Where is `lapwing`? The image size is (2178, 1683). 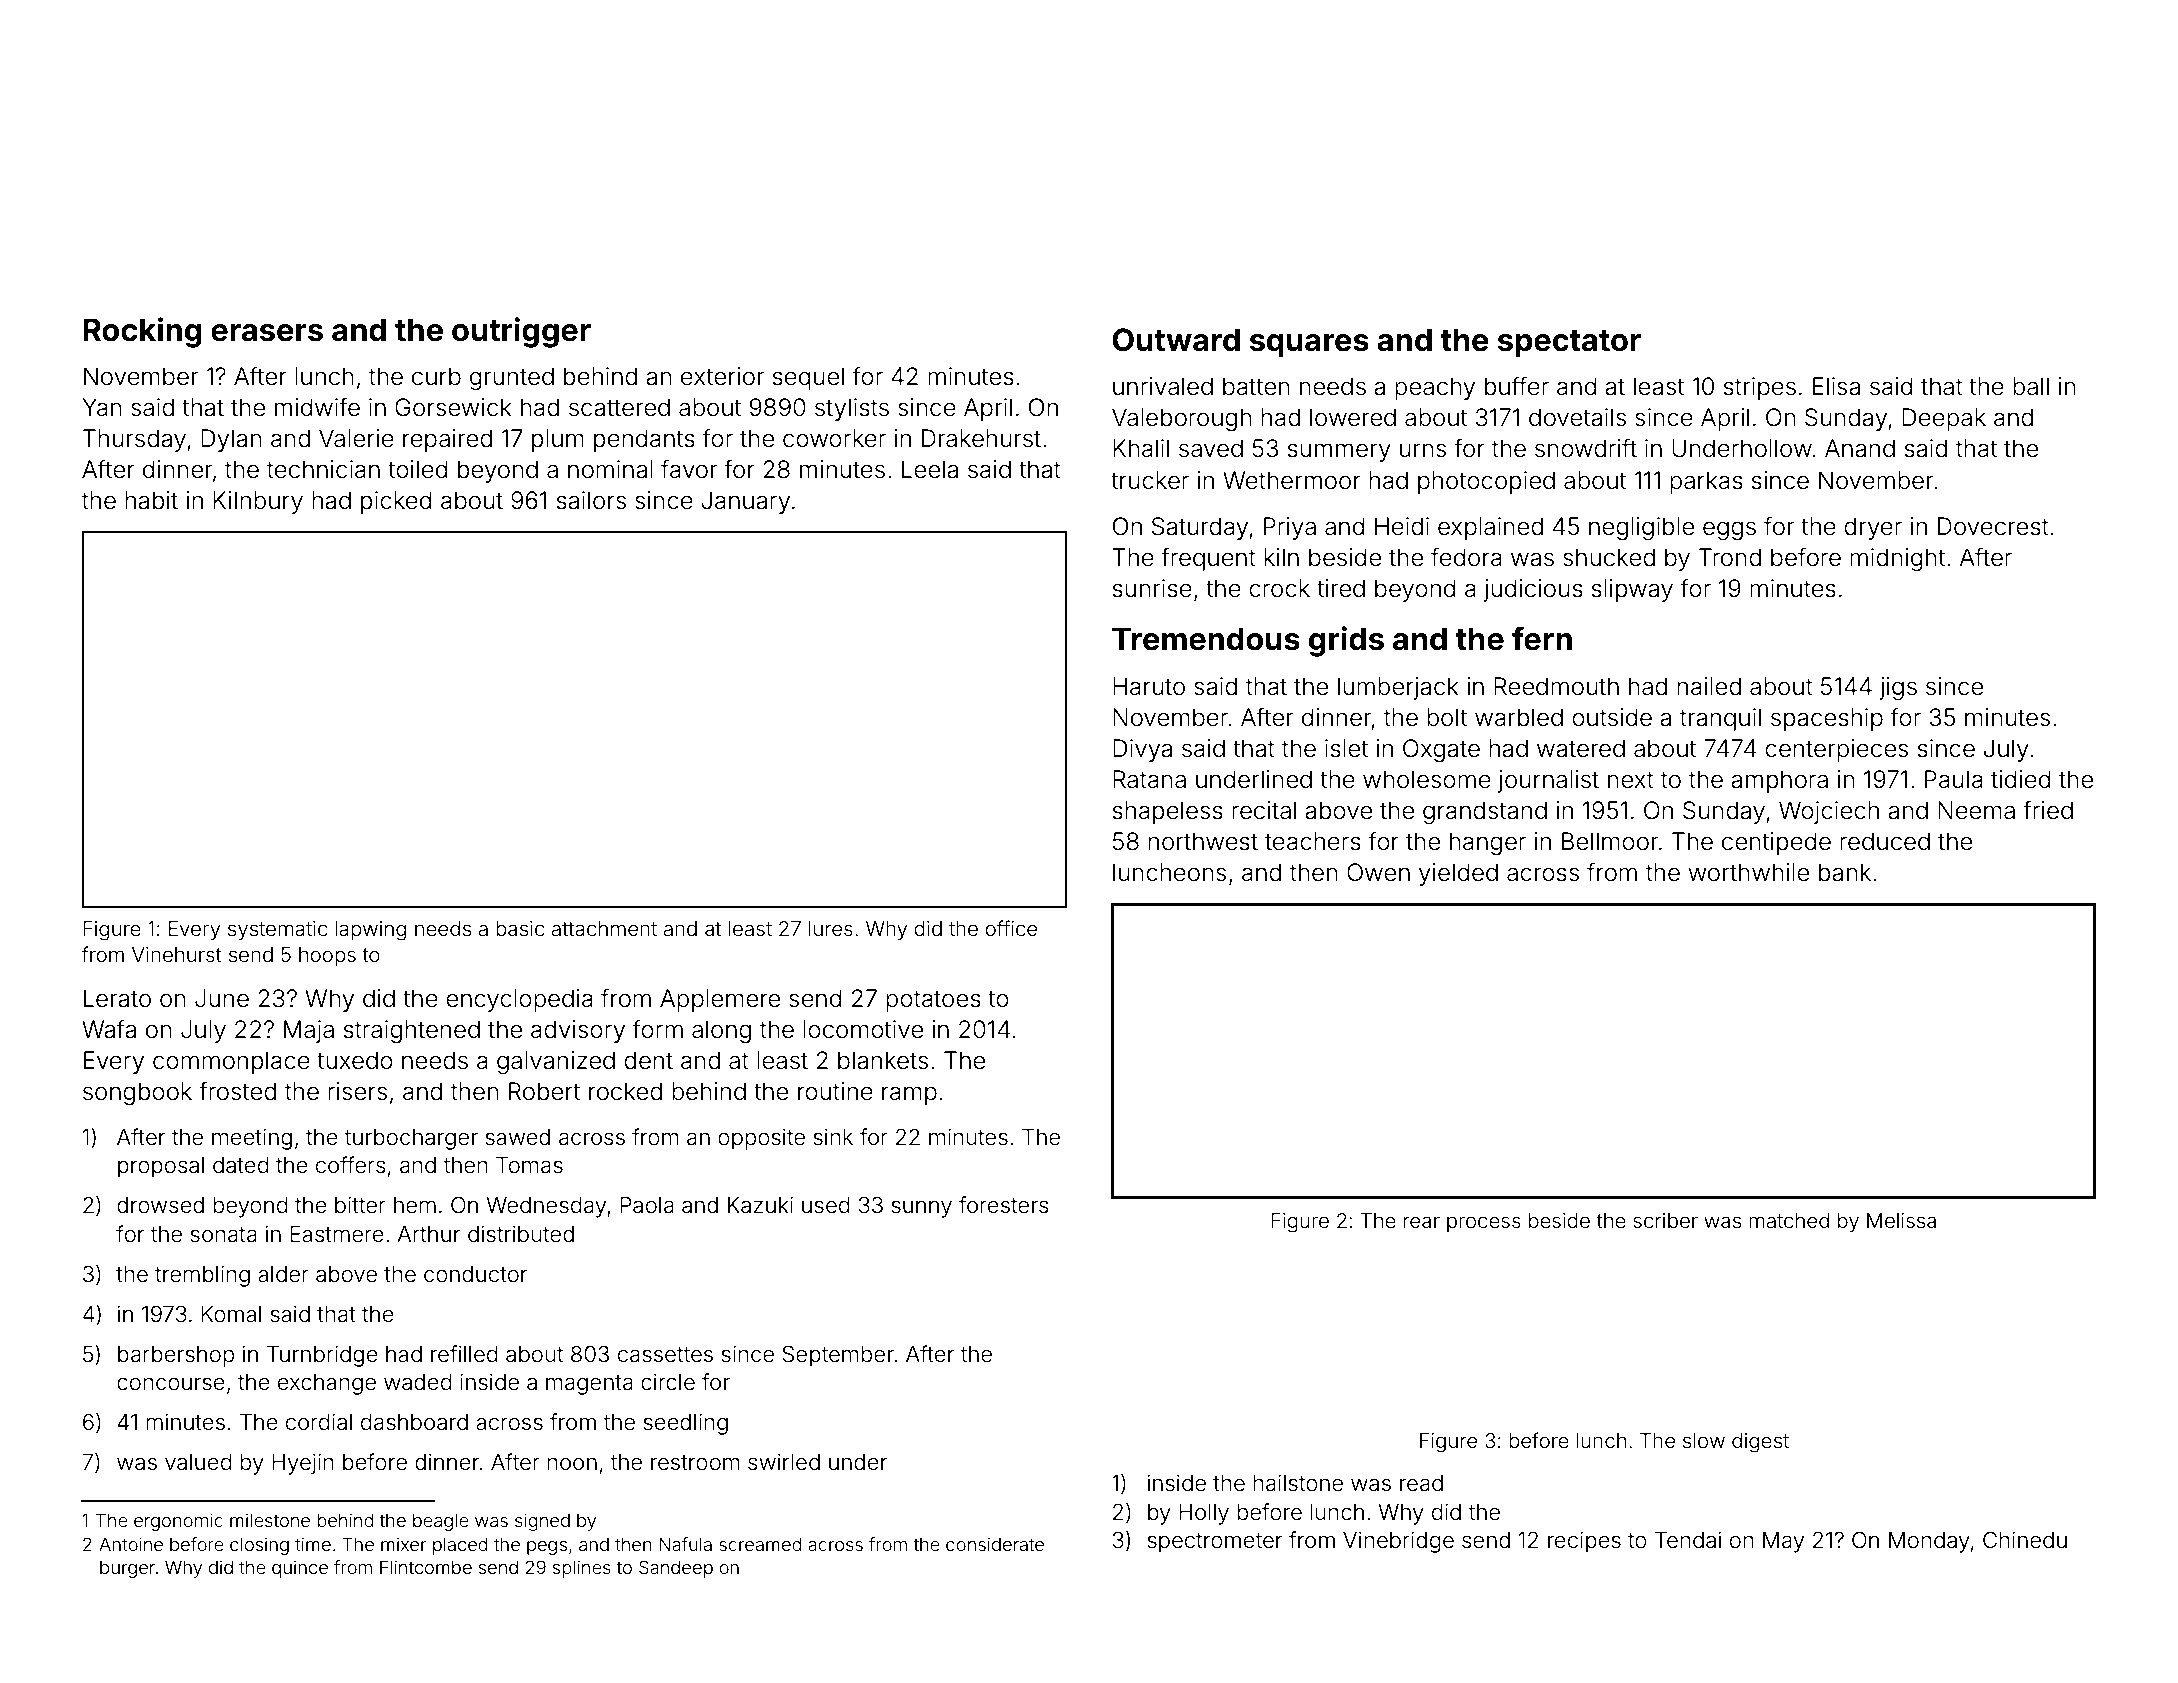 lapwing is located at coordinates (370, 931).
